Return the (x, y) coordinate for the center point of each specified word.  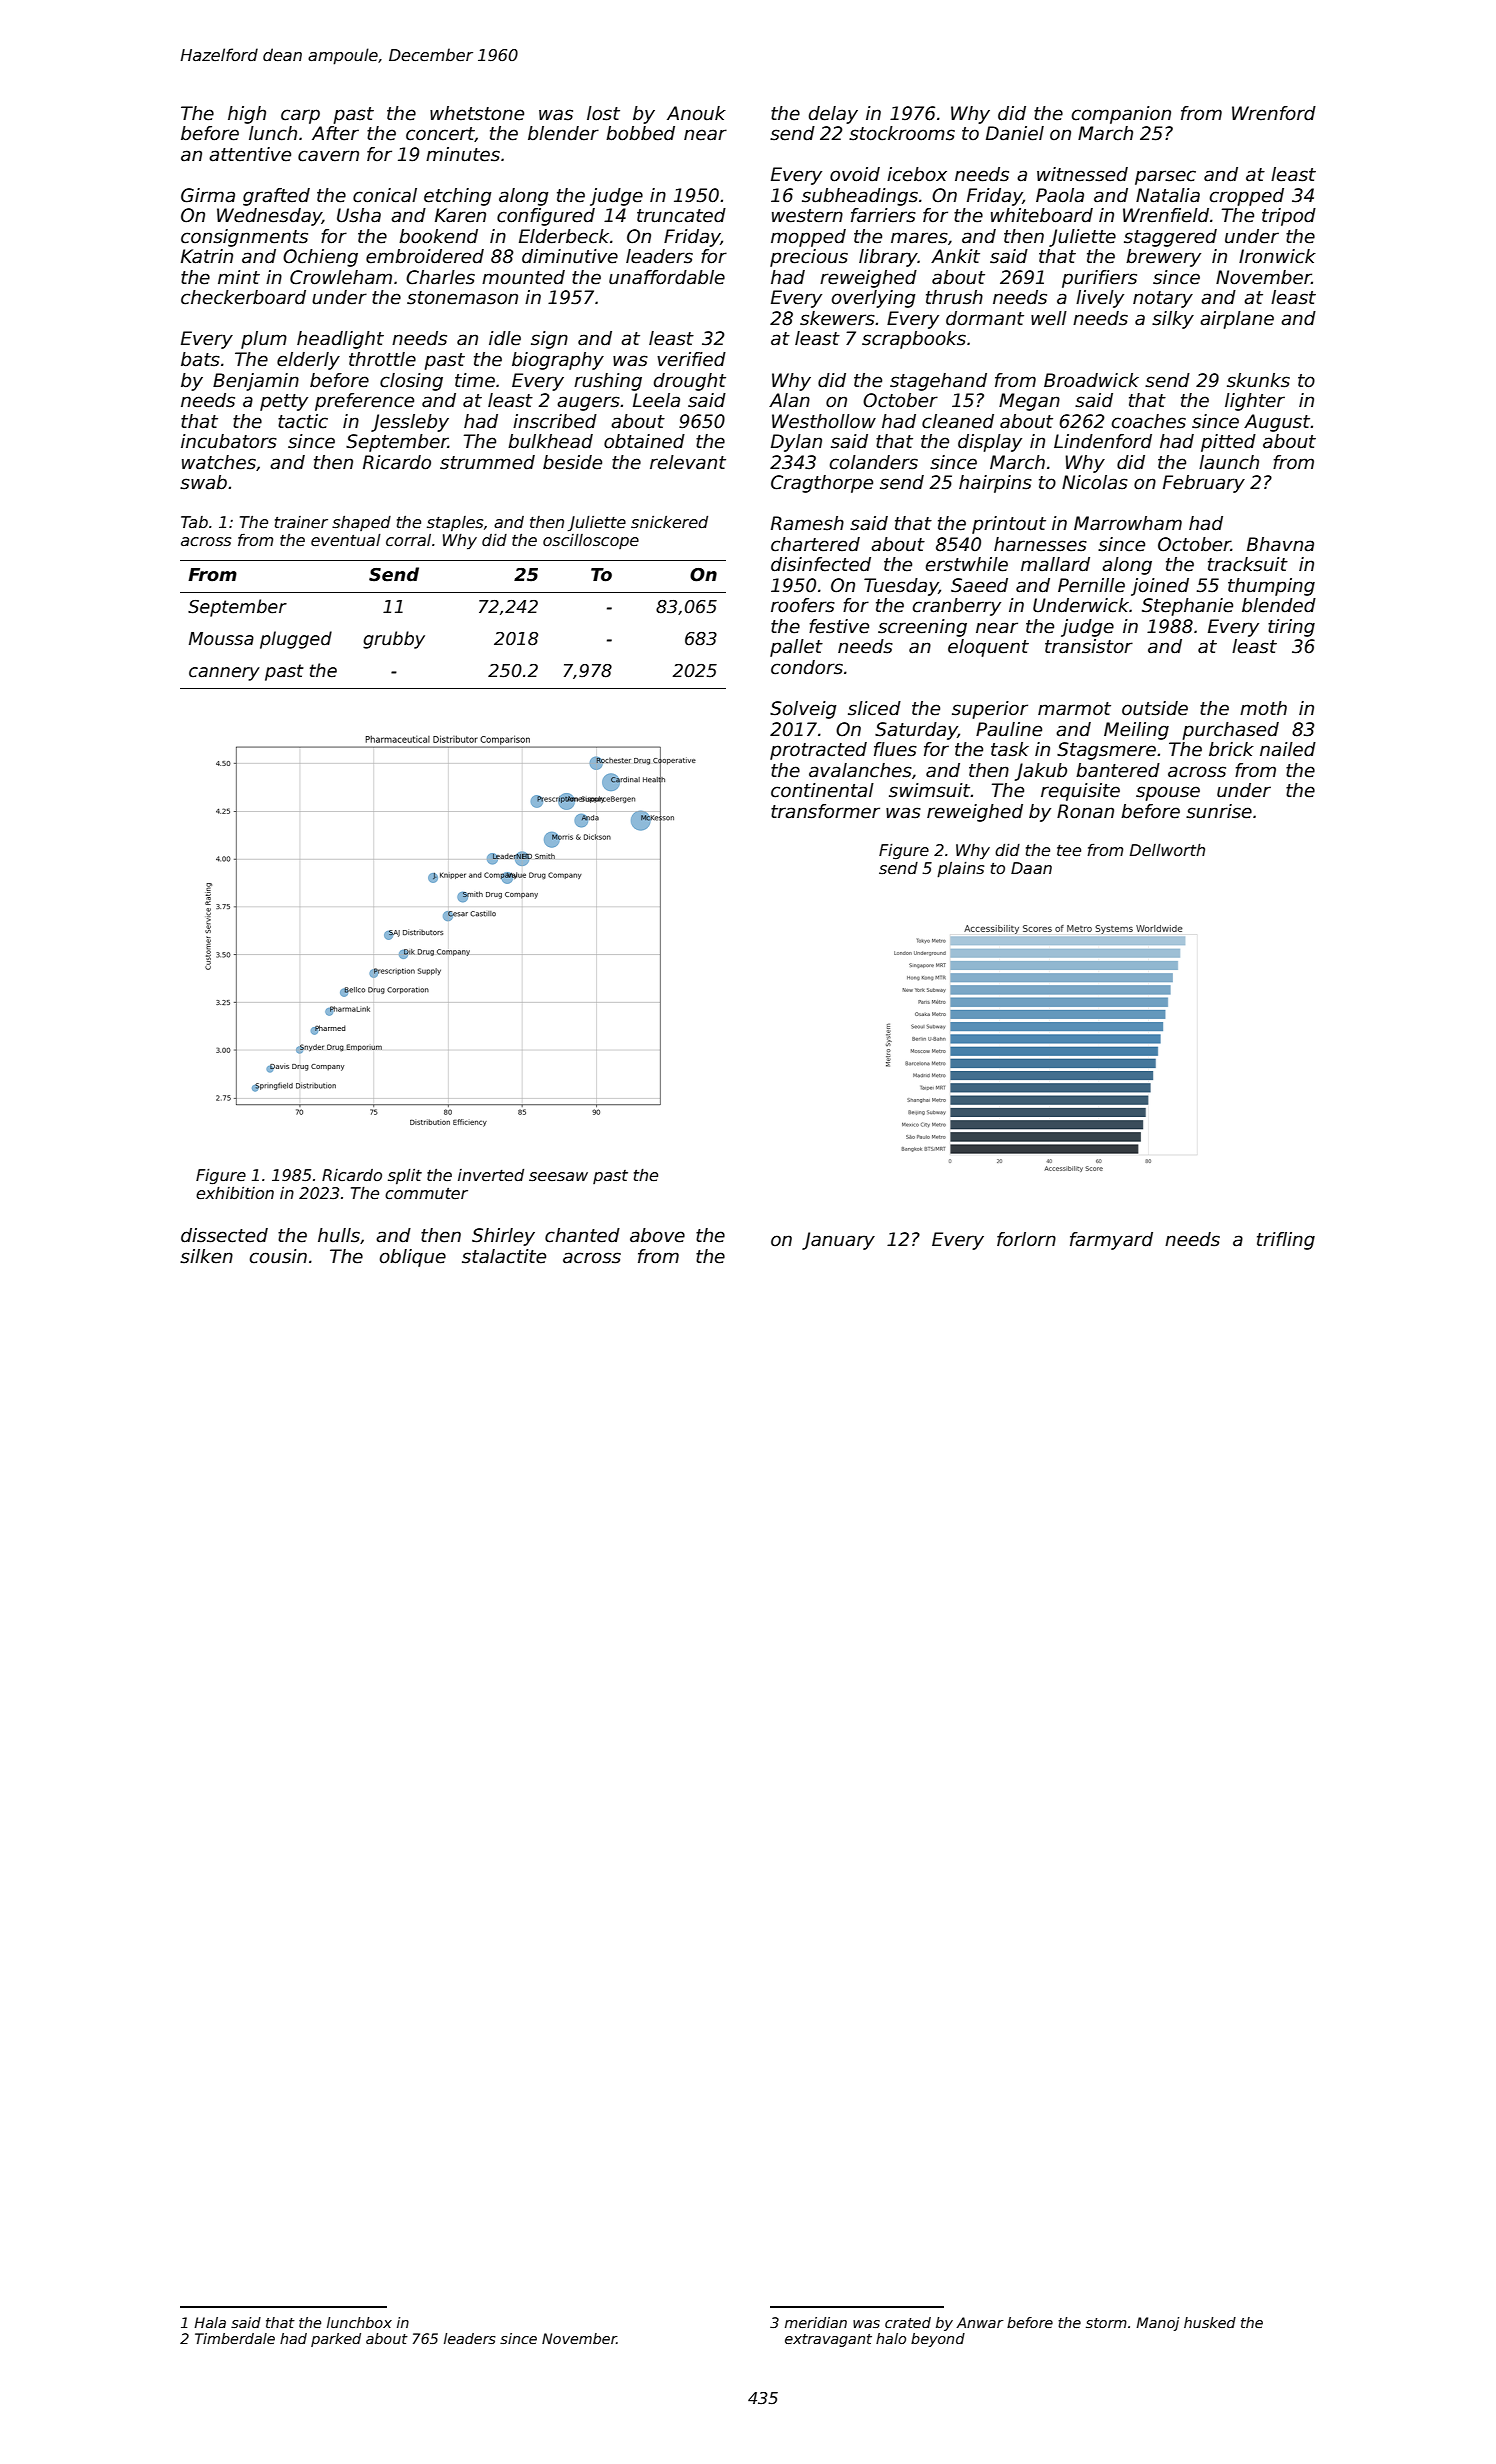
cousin (278, 1256)
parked (336, 2340)
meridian (816, 2322)
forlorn (1026, 1239)
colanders (874, 462)
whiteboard (1042, 215)
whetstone (477, 113)
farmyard (1111, 1241)
